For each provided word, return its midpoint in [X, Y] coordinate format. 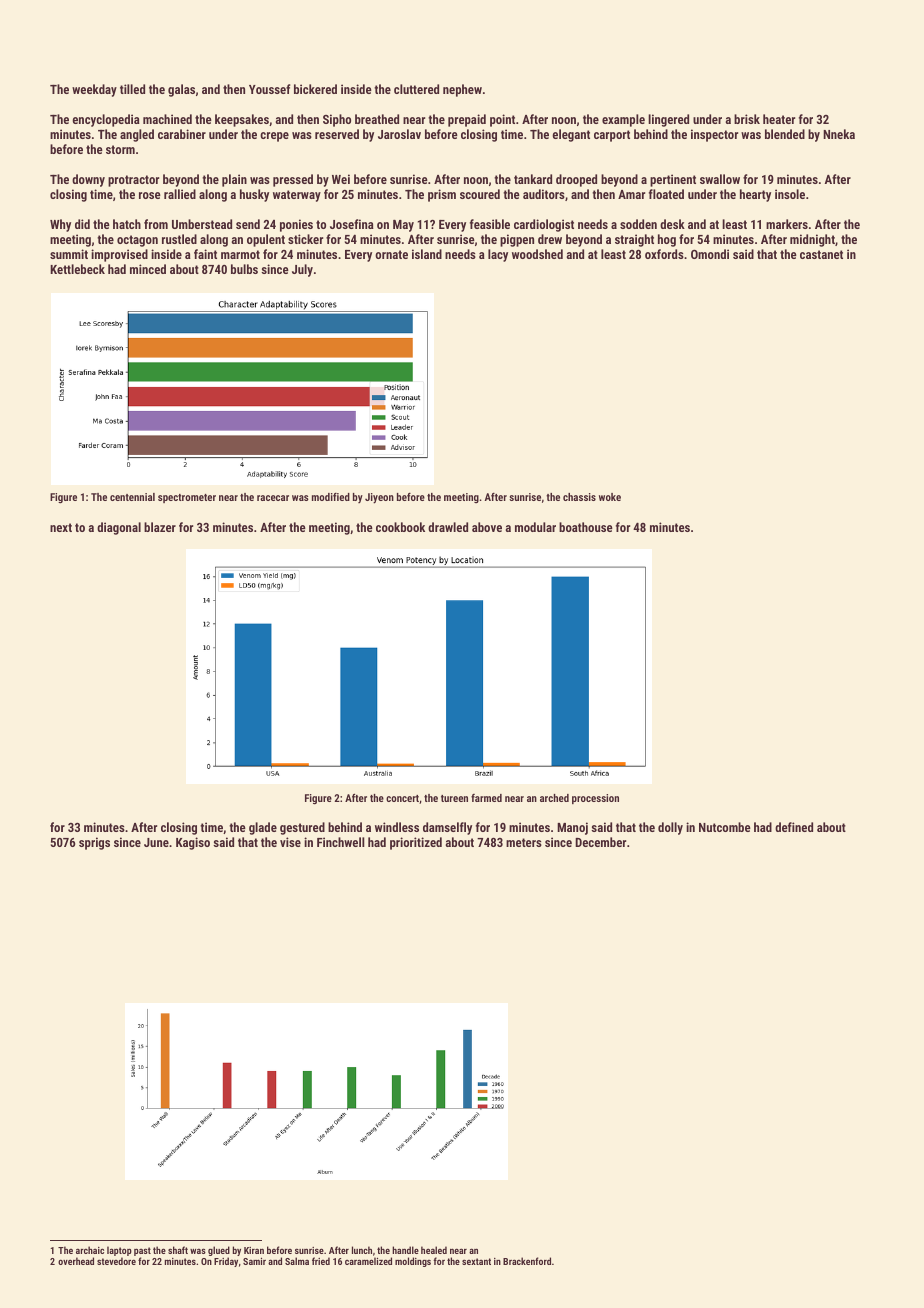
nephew [462, 90]
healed [434, 1250]
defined [794, 827]
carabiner [182, 134]
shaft [178, 1250]
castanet [821, 254]
